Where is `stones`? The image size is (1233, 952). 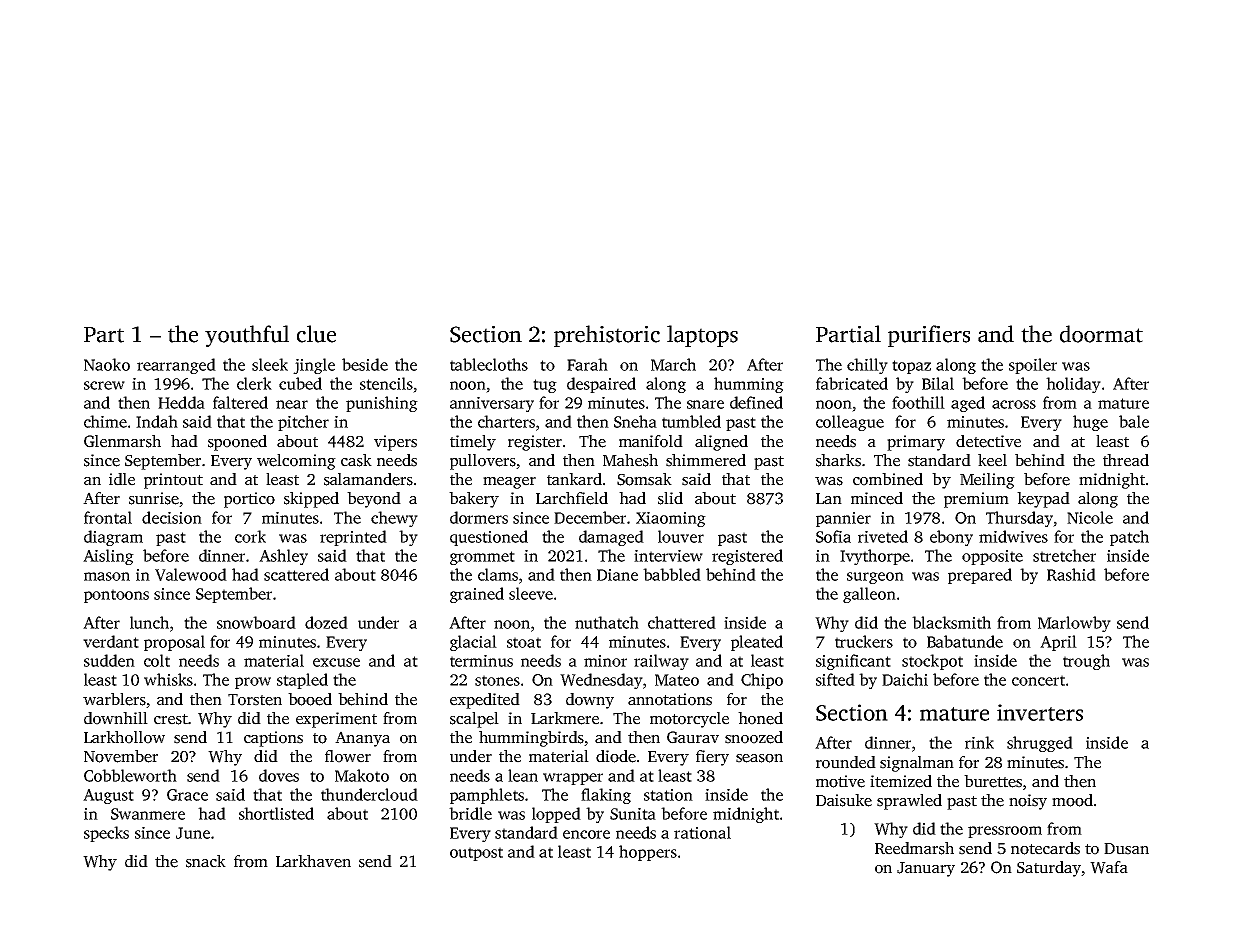 stones is located at coordinates (497, 680).
